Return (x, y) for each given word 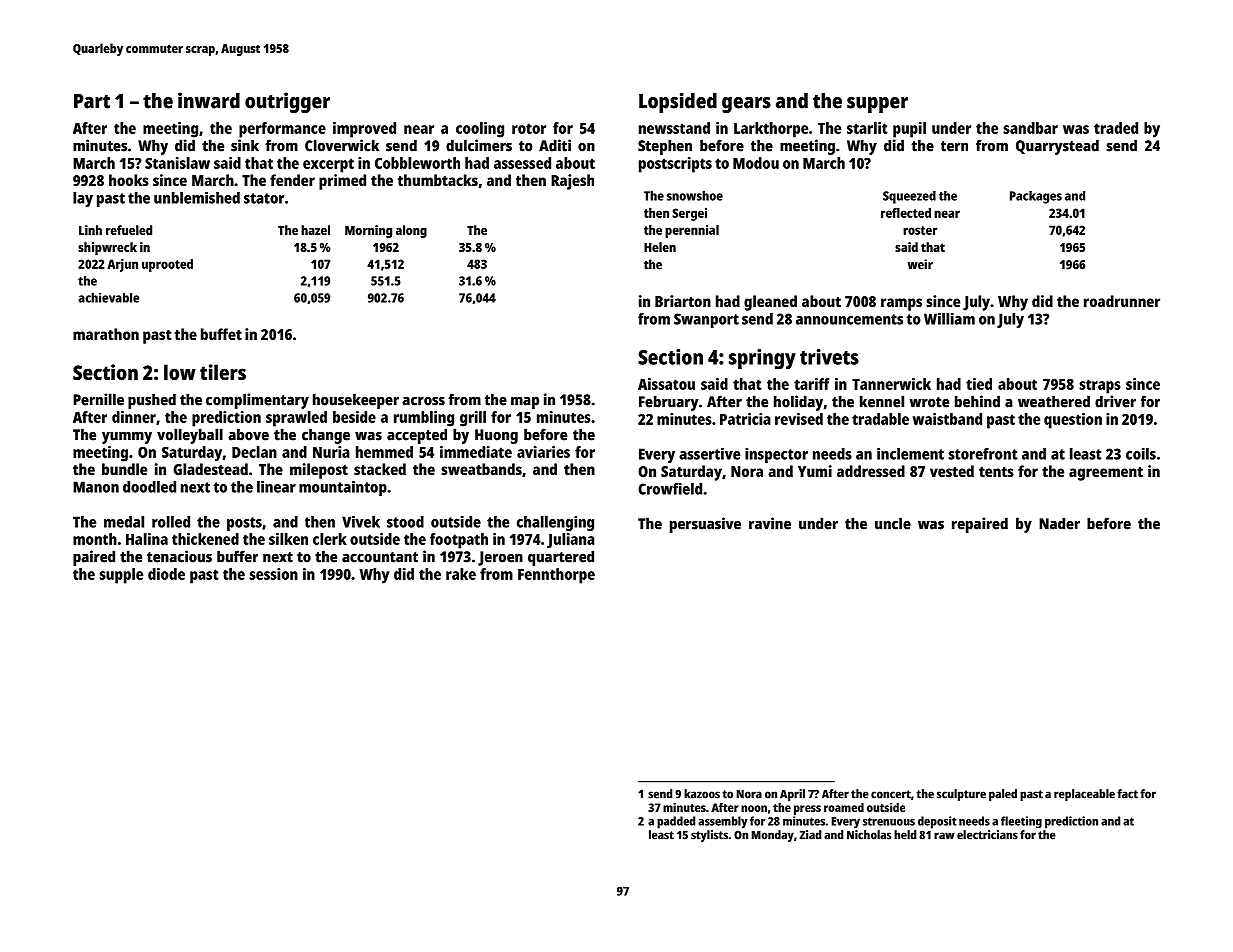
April (792, 795)
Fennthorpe (556, 576)
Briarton (683, 301)
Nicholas (869, 835)
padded (676, 822)
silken (288, 539)
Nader (1059, 523)
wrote (929, 402)
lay (83, 199)
